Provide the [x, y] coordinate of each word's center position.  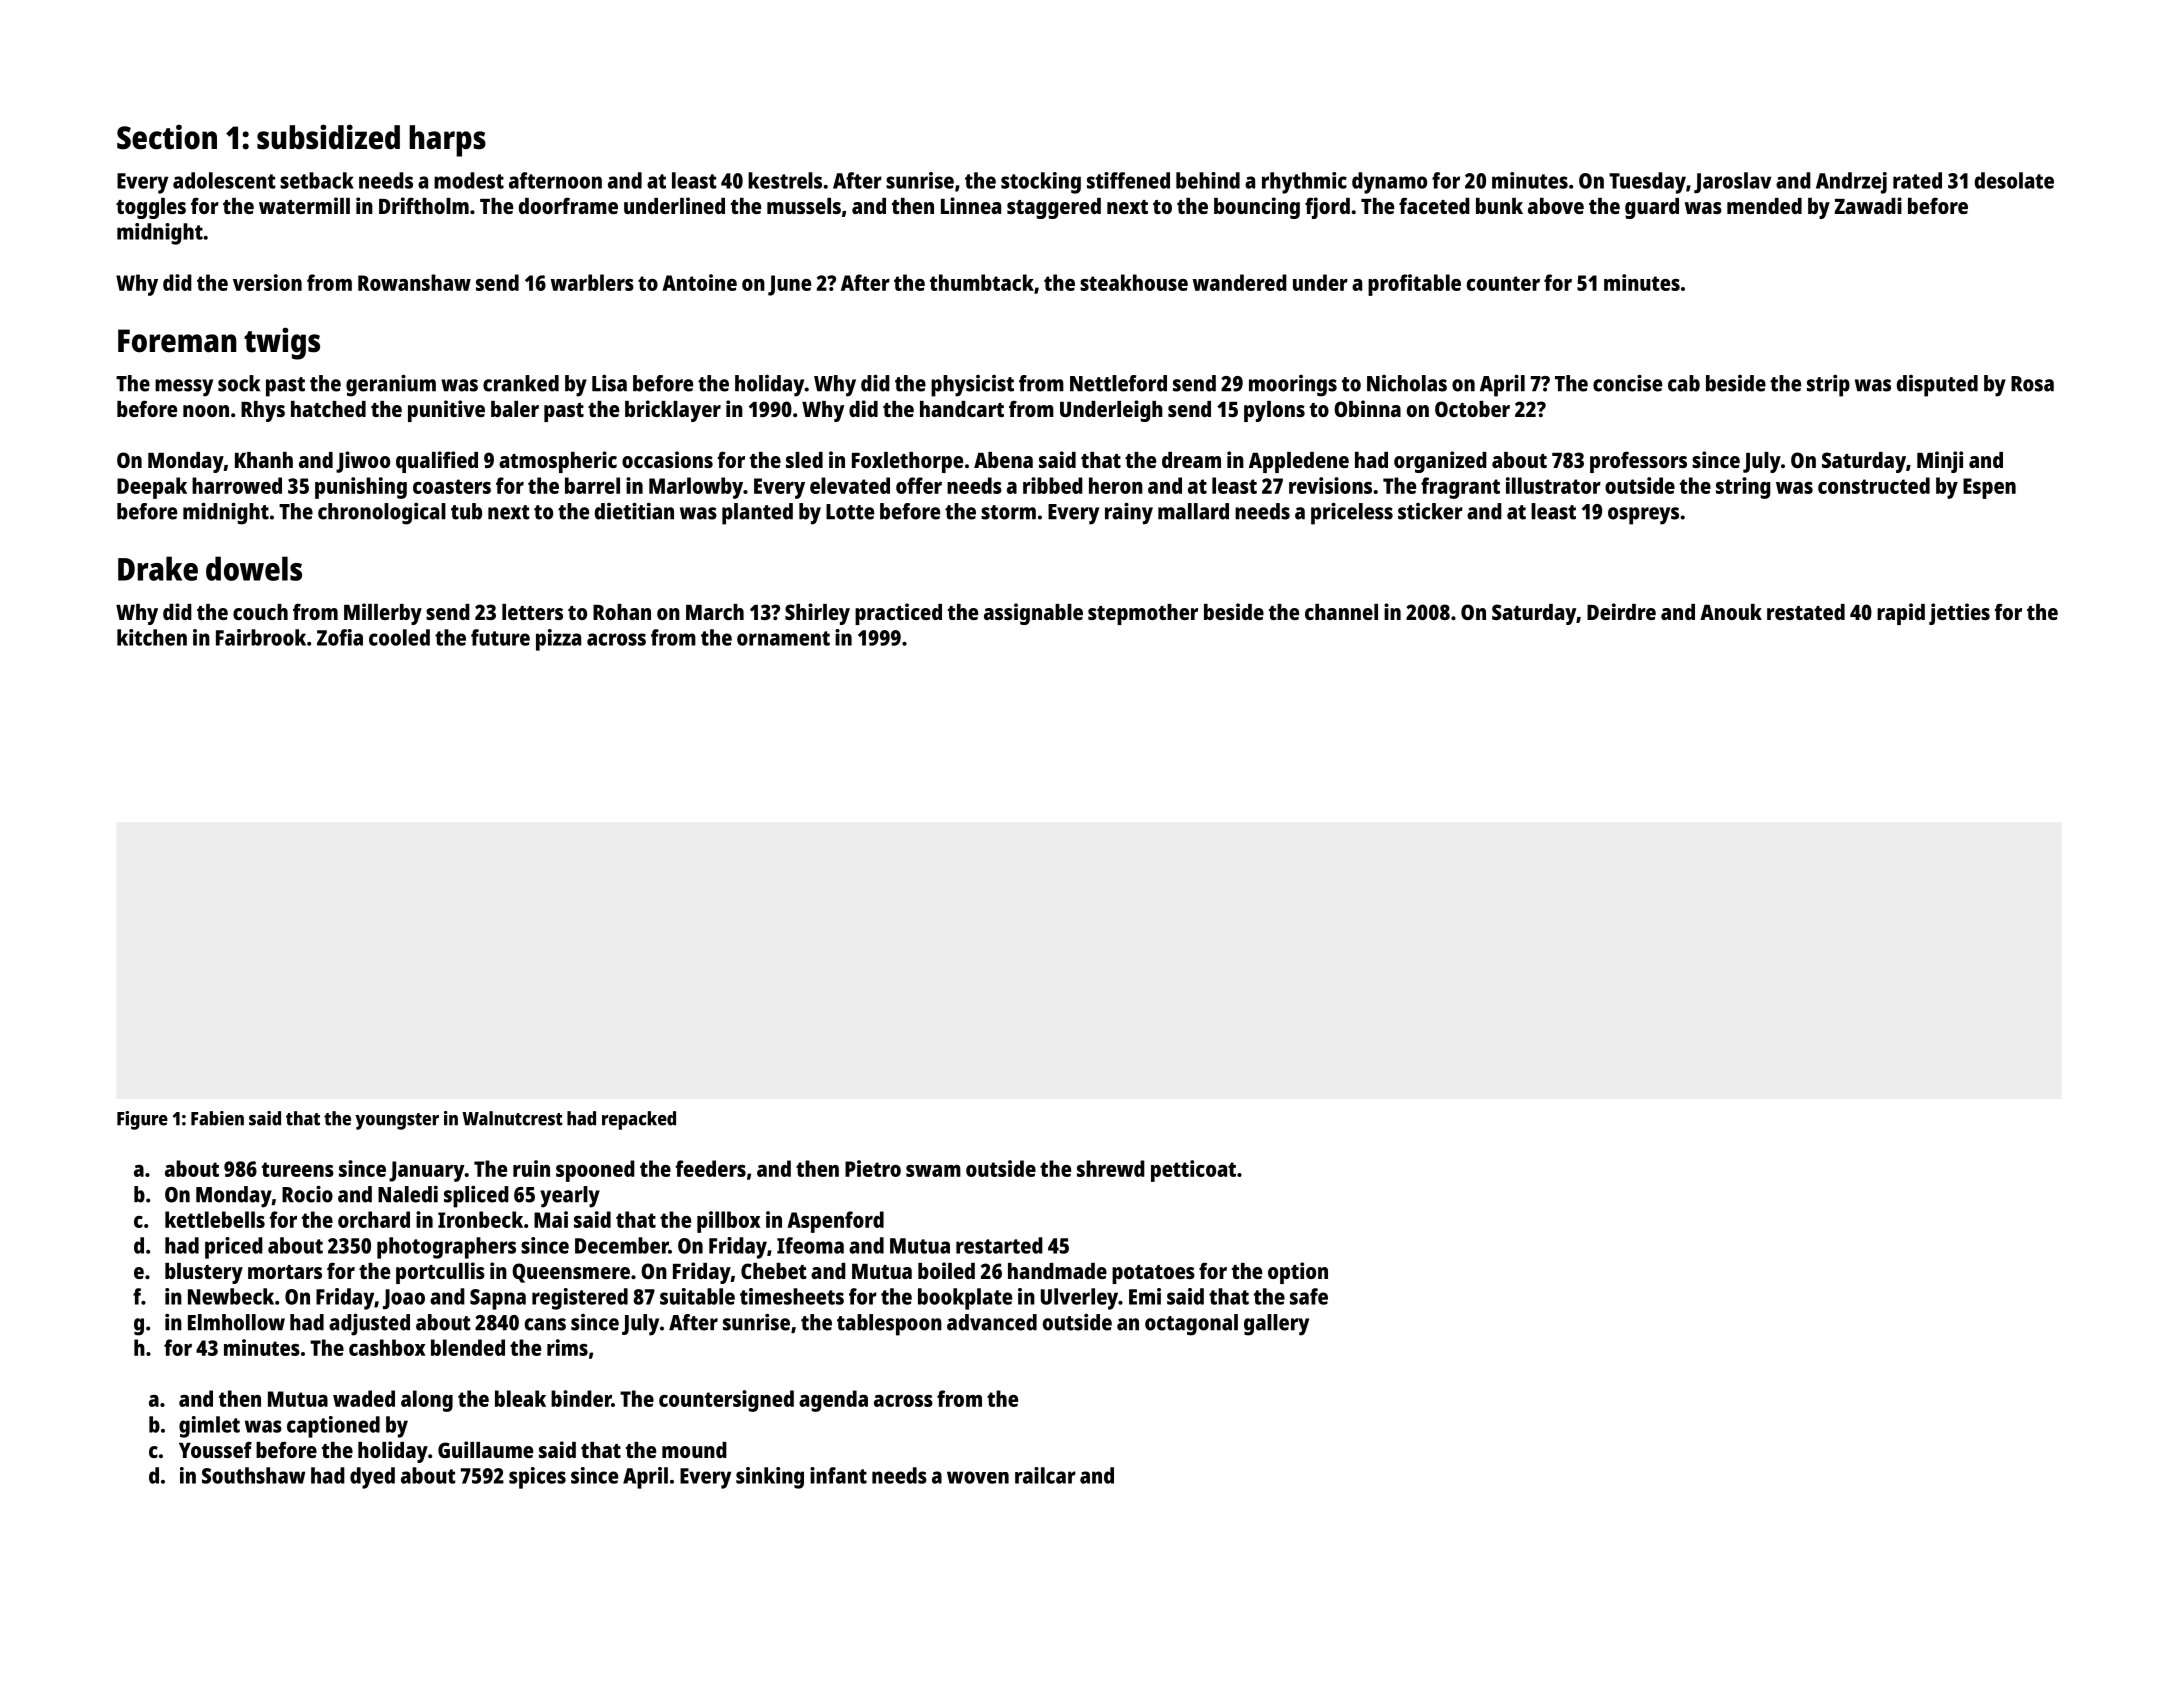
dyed [372, 1478]
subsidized [328, 137]
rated [1917, 180]
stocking [1041, 183]
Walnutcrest [512, 1118]
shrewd [1111, 1168]
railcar [1045, 1475]
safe [1309, 1296]
